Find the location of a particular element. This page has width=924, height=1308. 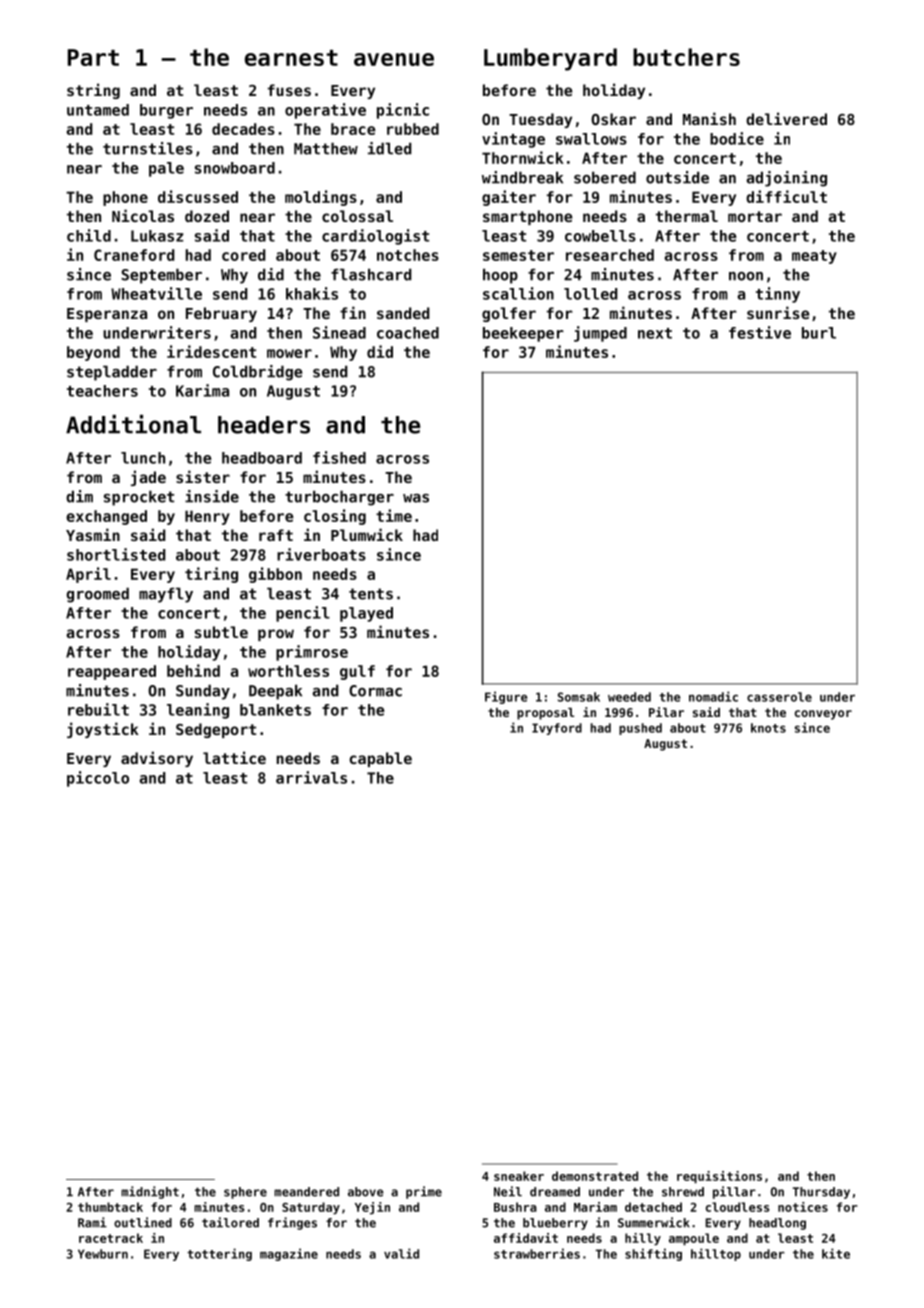

Somsak is located at coordinates (579, 697).
